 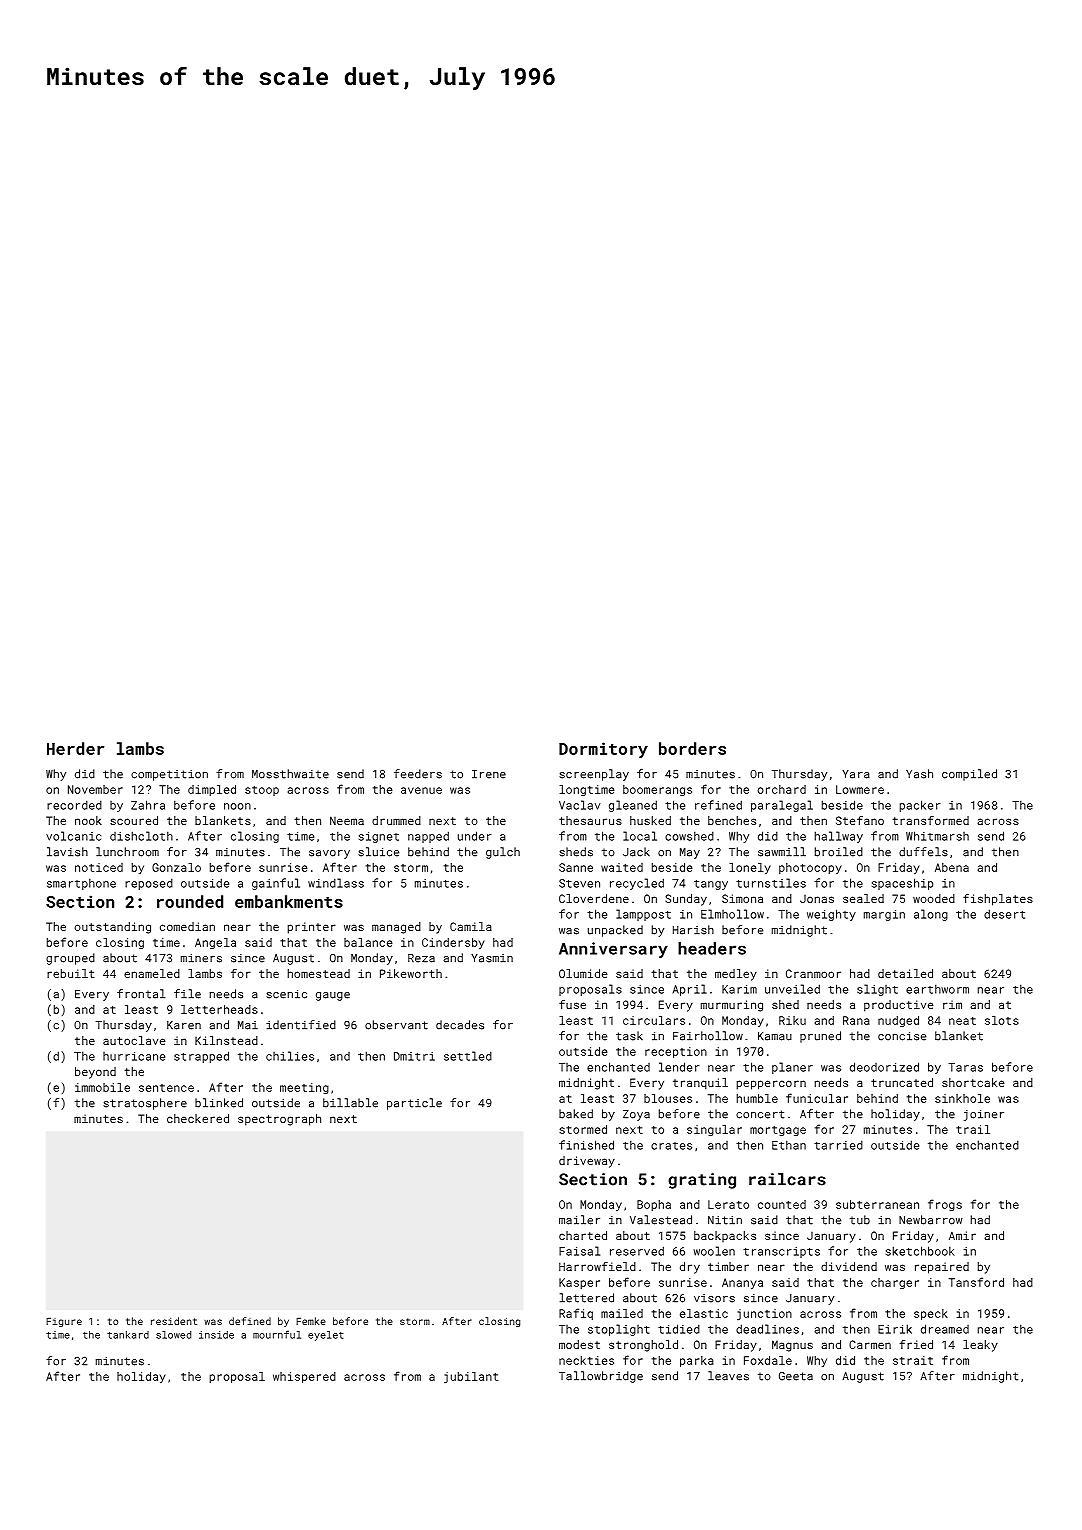 What do you see at coordinates (75, 748) in the image?
I see `Herder` at bounding box center [75, 748].
